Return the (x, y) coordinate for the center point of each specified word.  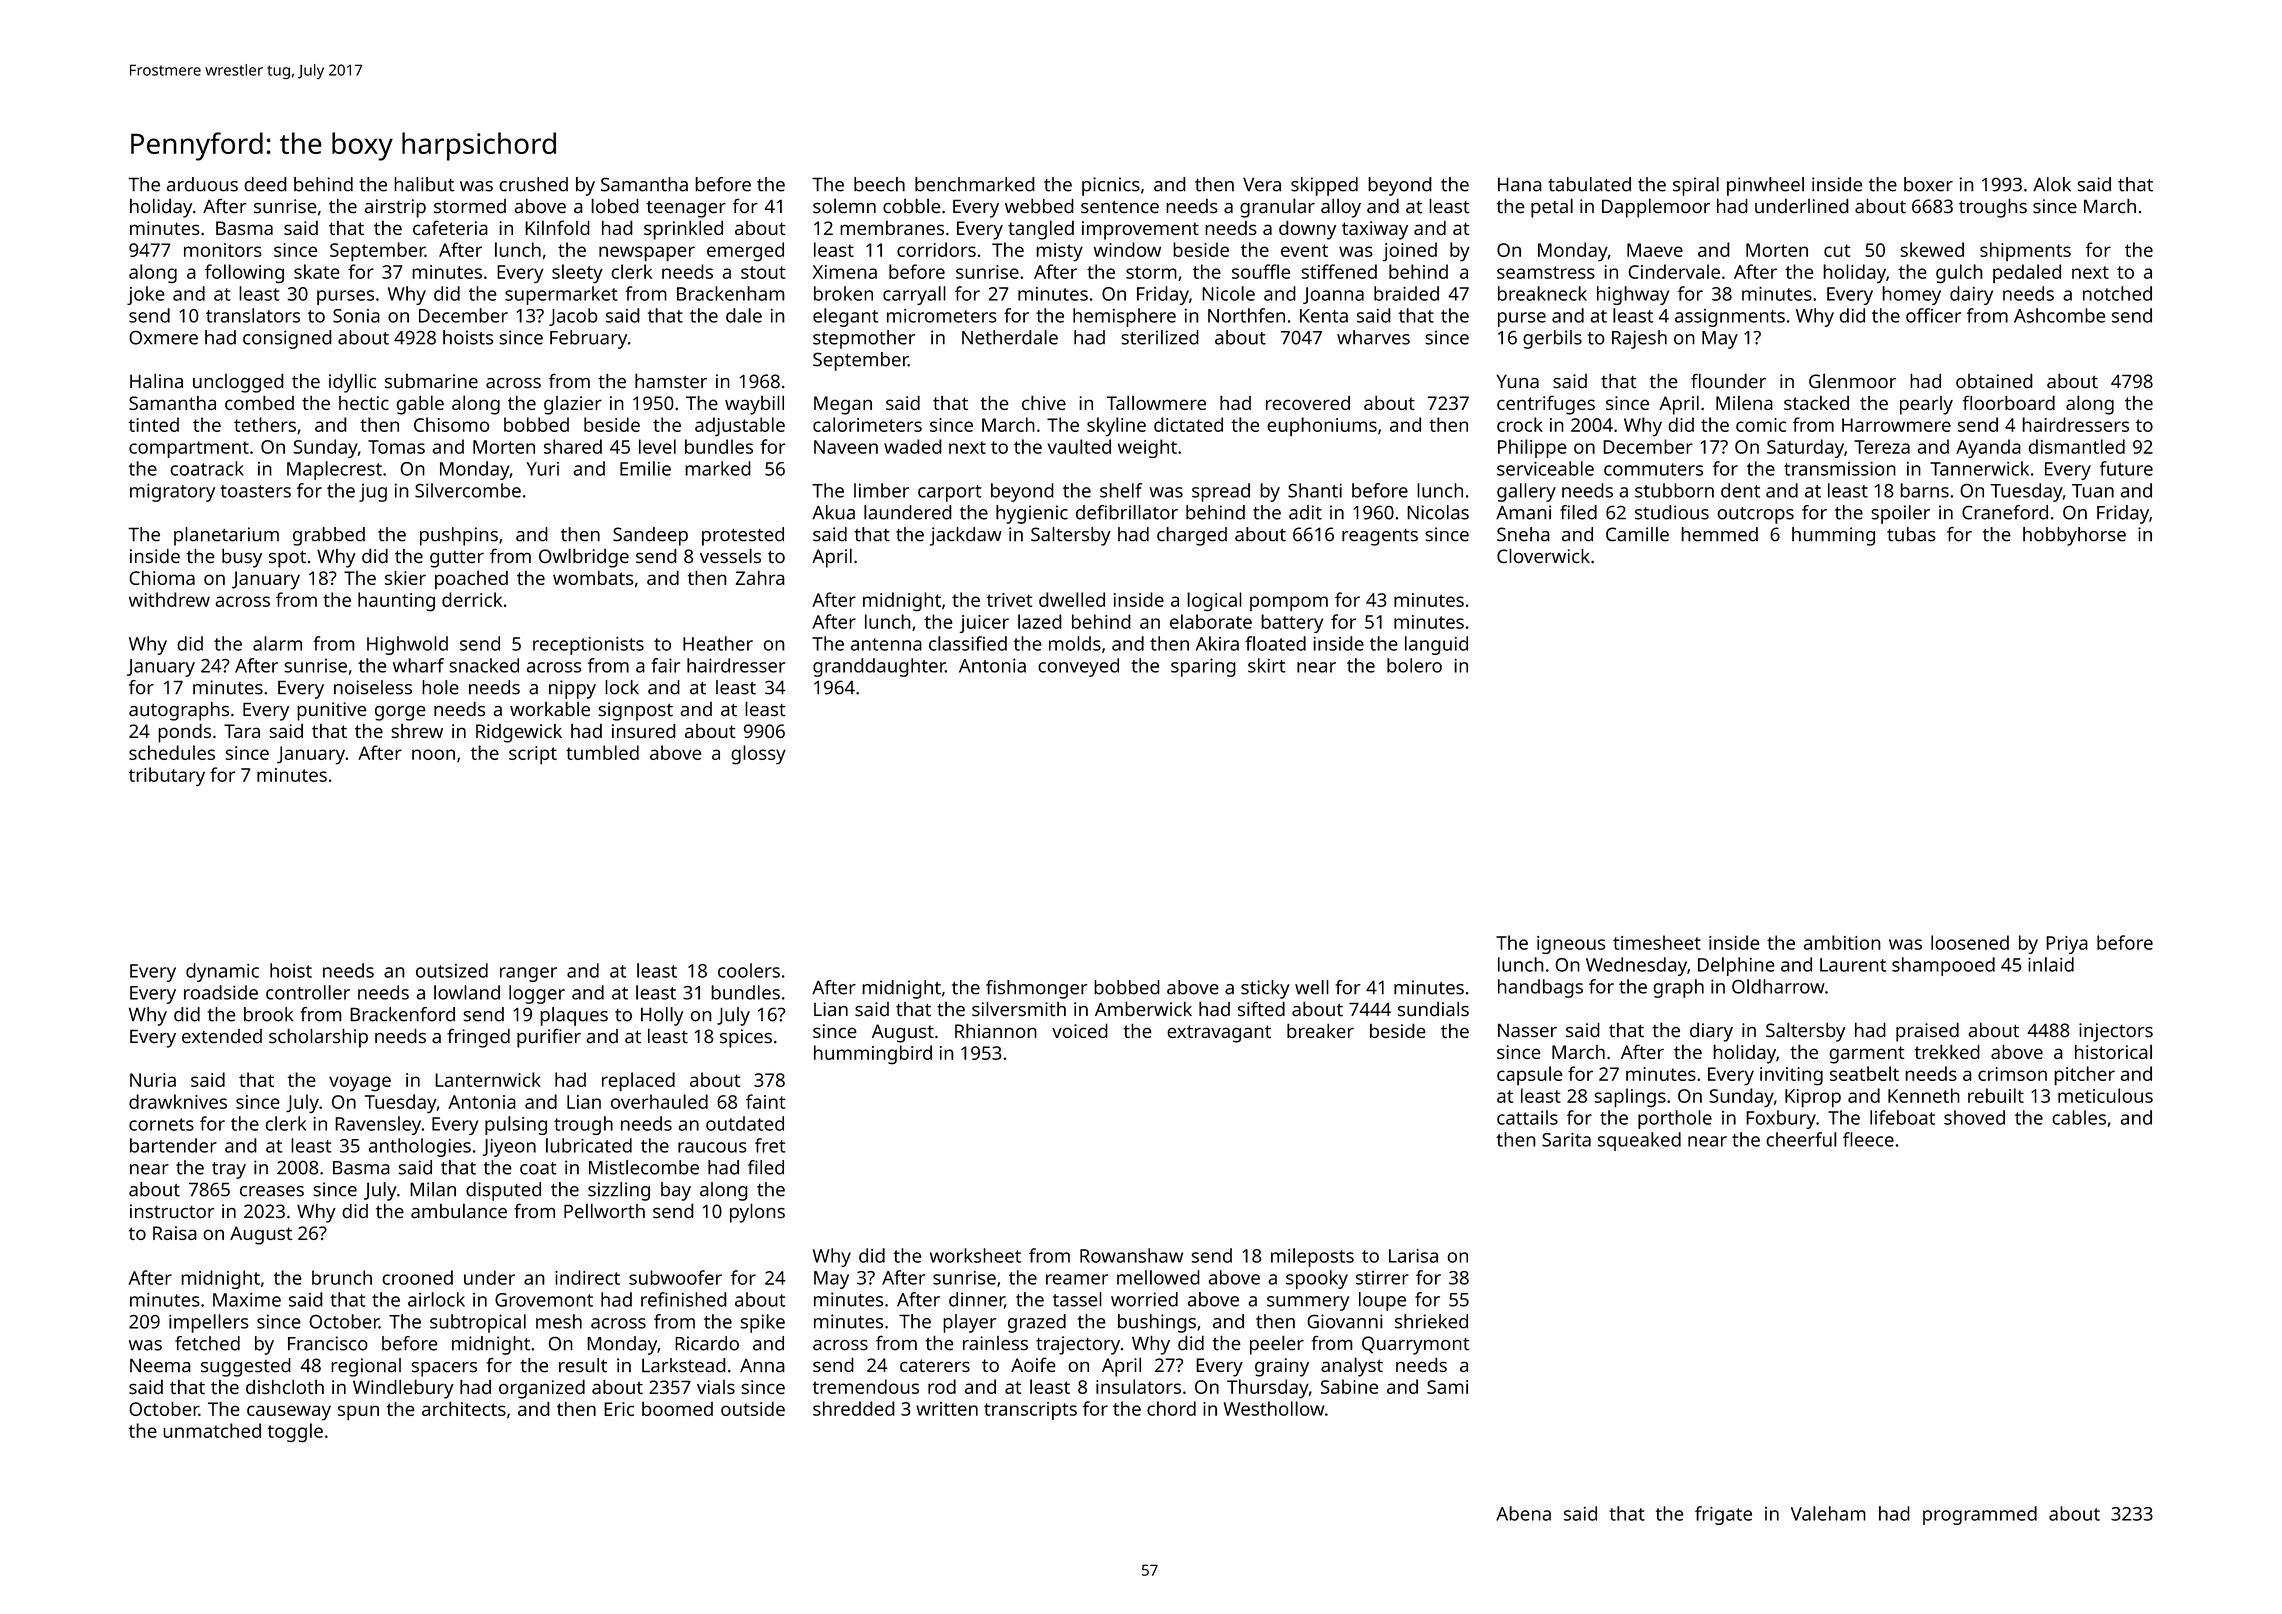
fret (770, 1145)
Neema (160, 1365)
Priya (2067, 945)
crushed (533, 184)
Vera (1262, 184)
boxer (1928, 184)
